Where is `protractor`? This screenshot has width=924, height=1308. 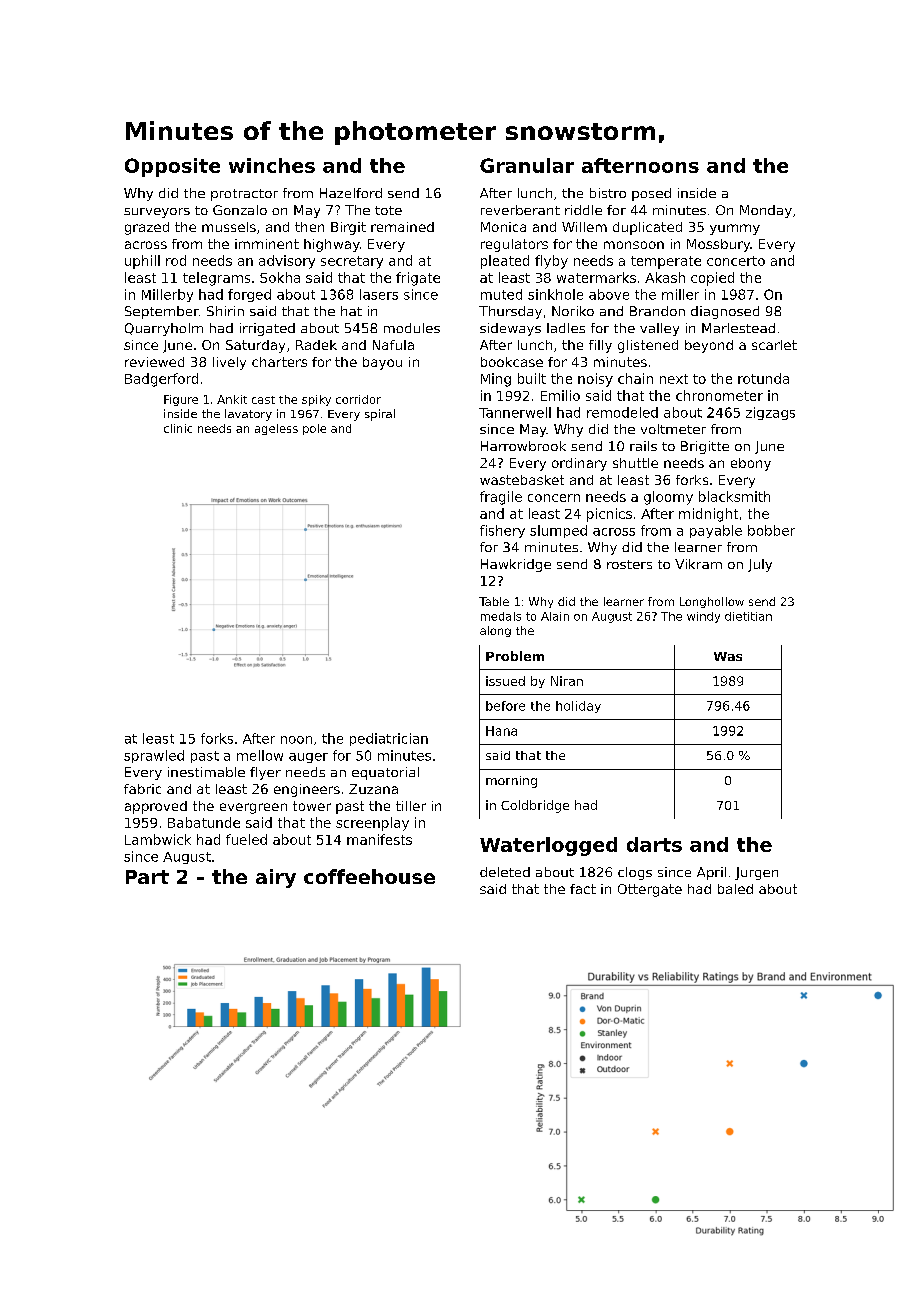
protractor is located at coordinates (244, 195).
